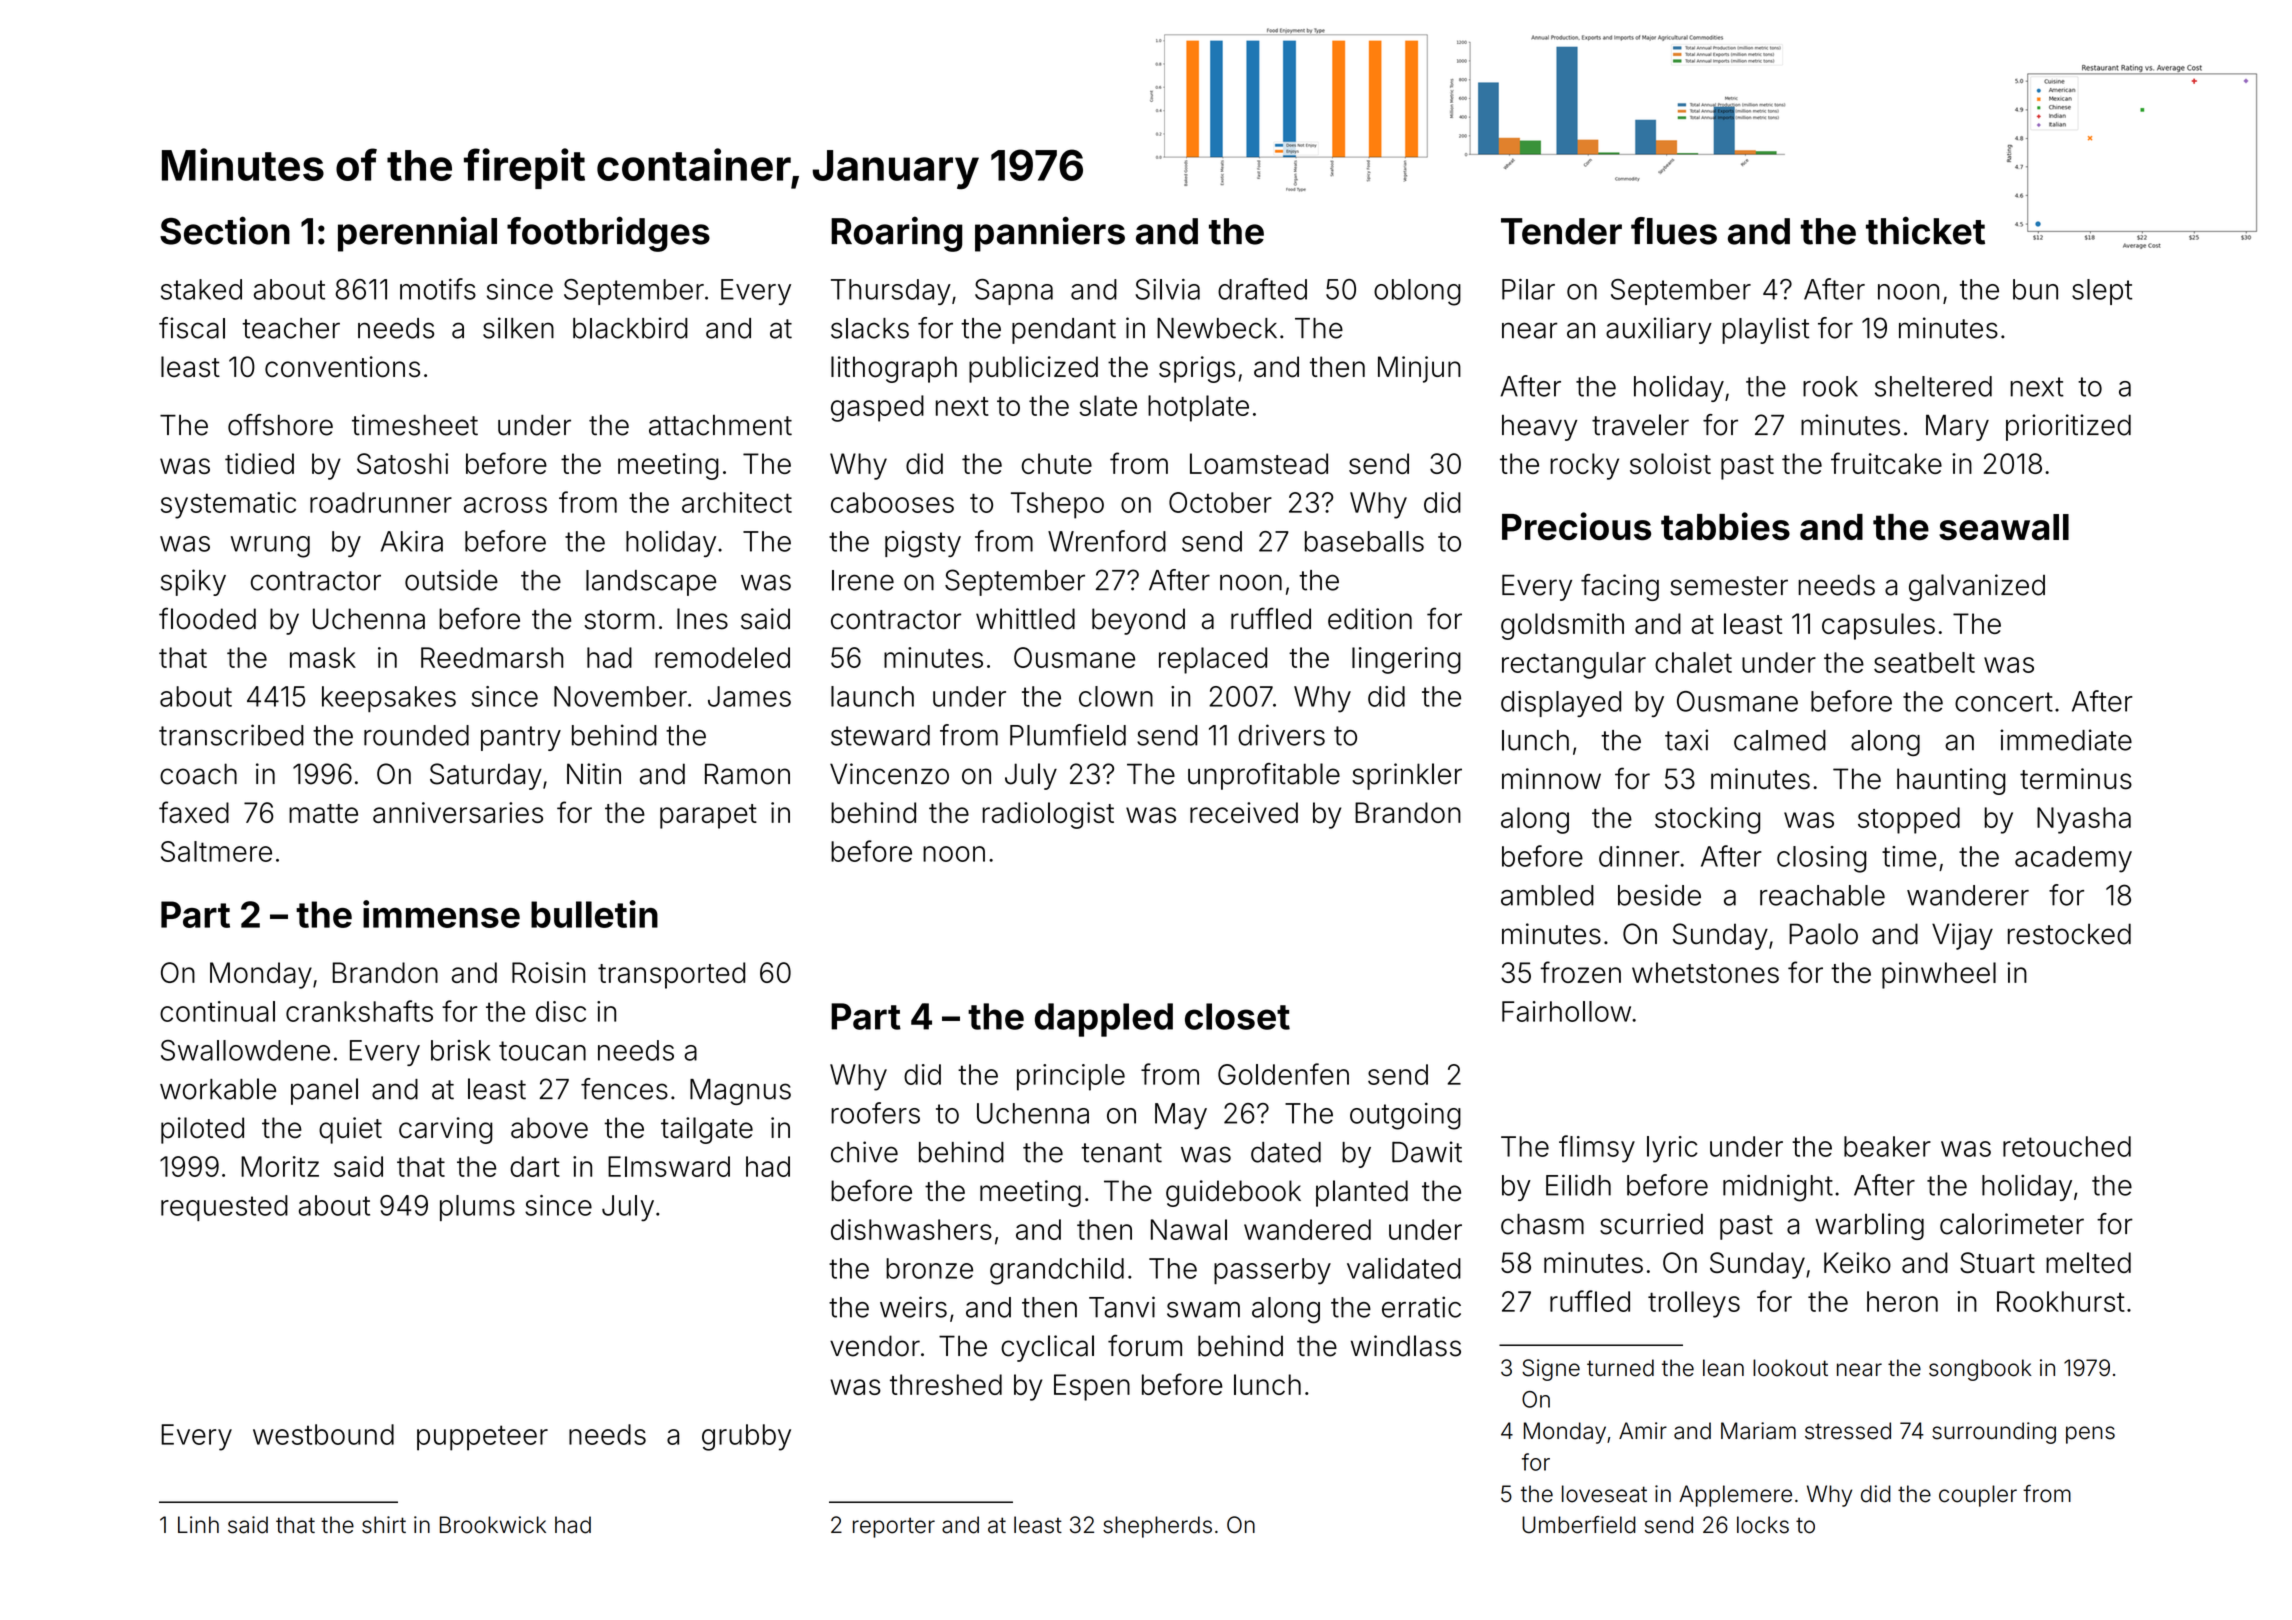 Image resolution: width=2292 pixels, height=1620 pixels. What do you see at coordinates (1157, 1527) in the screenshot?
I see `shepherds` at bounding box center [1157, 1527].
